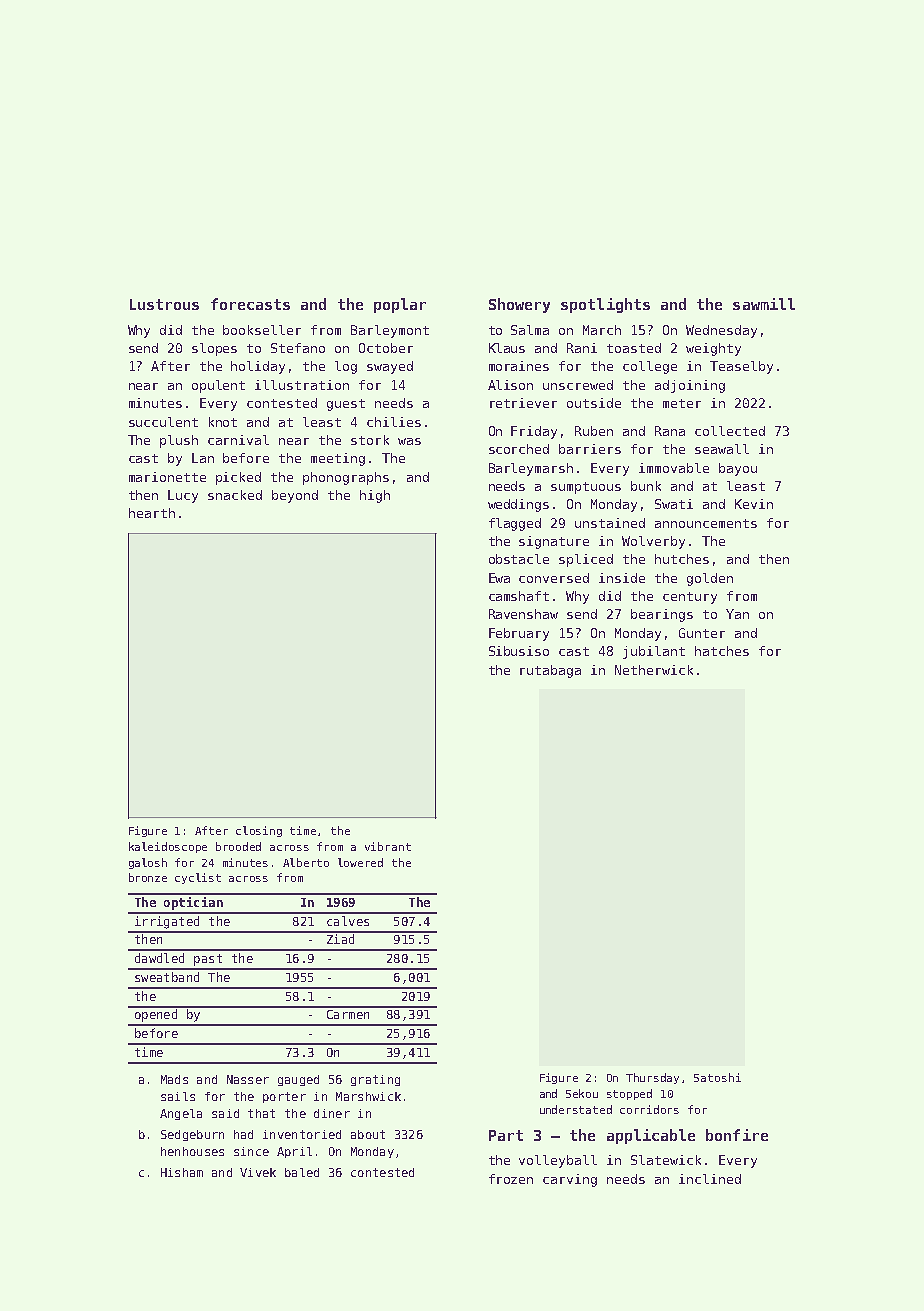  What do you see at coordinates (259, 831) in the screenshot?
I see `closing` at bounding box center [259, 831].
